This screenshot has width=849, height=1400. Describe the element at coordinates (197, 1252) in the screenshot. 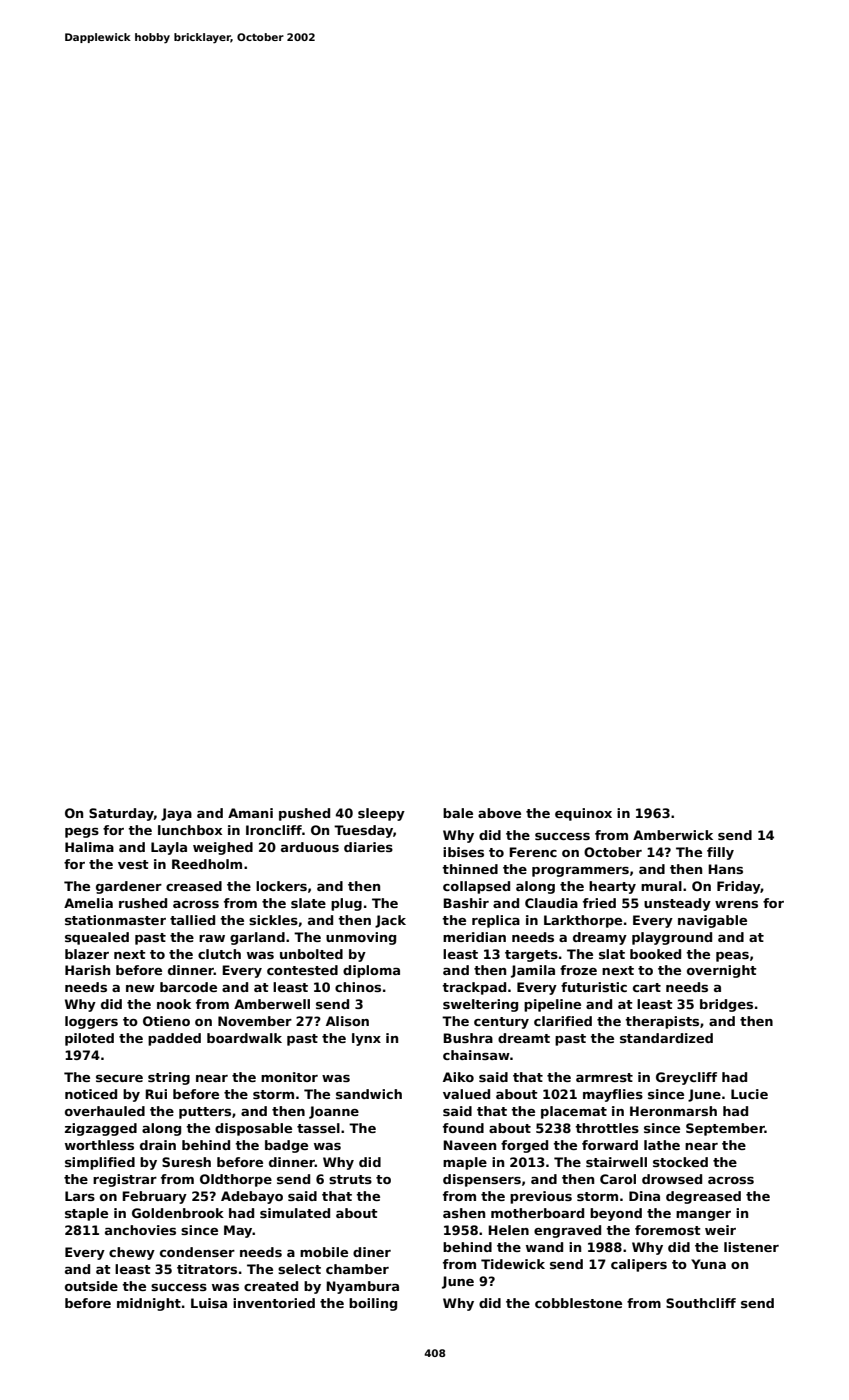

I see `condenser` at that location.
